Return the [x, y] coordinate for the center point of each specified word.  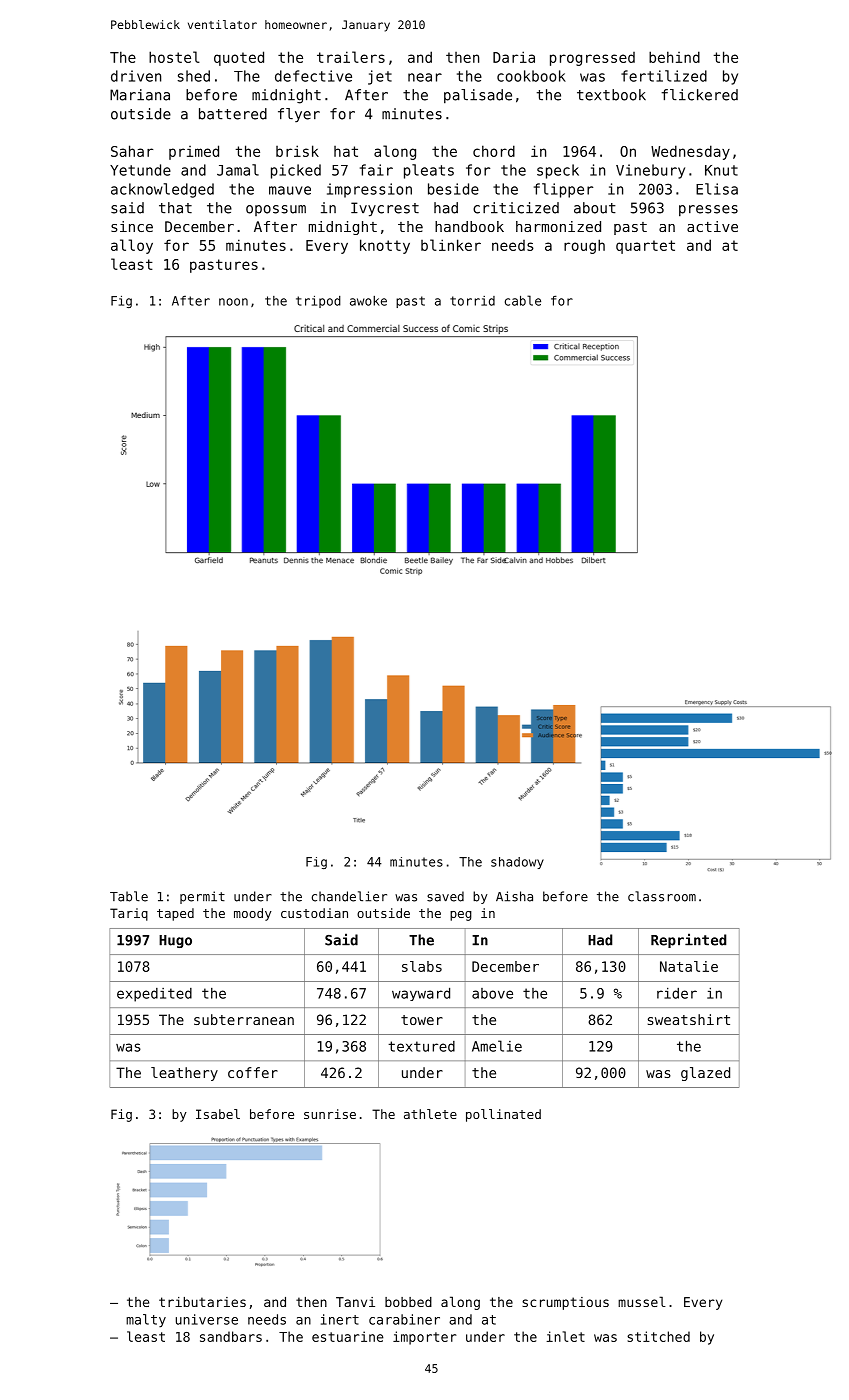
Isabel [218, 1114]
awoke [368, 301]
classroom [662, 896]
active [712, 226]
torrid [472, 301]
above [492, 993]
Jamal [238, 170]
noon [233, 302]
